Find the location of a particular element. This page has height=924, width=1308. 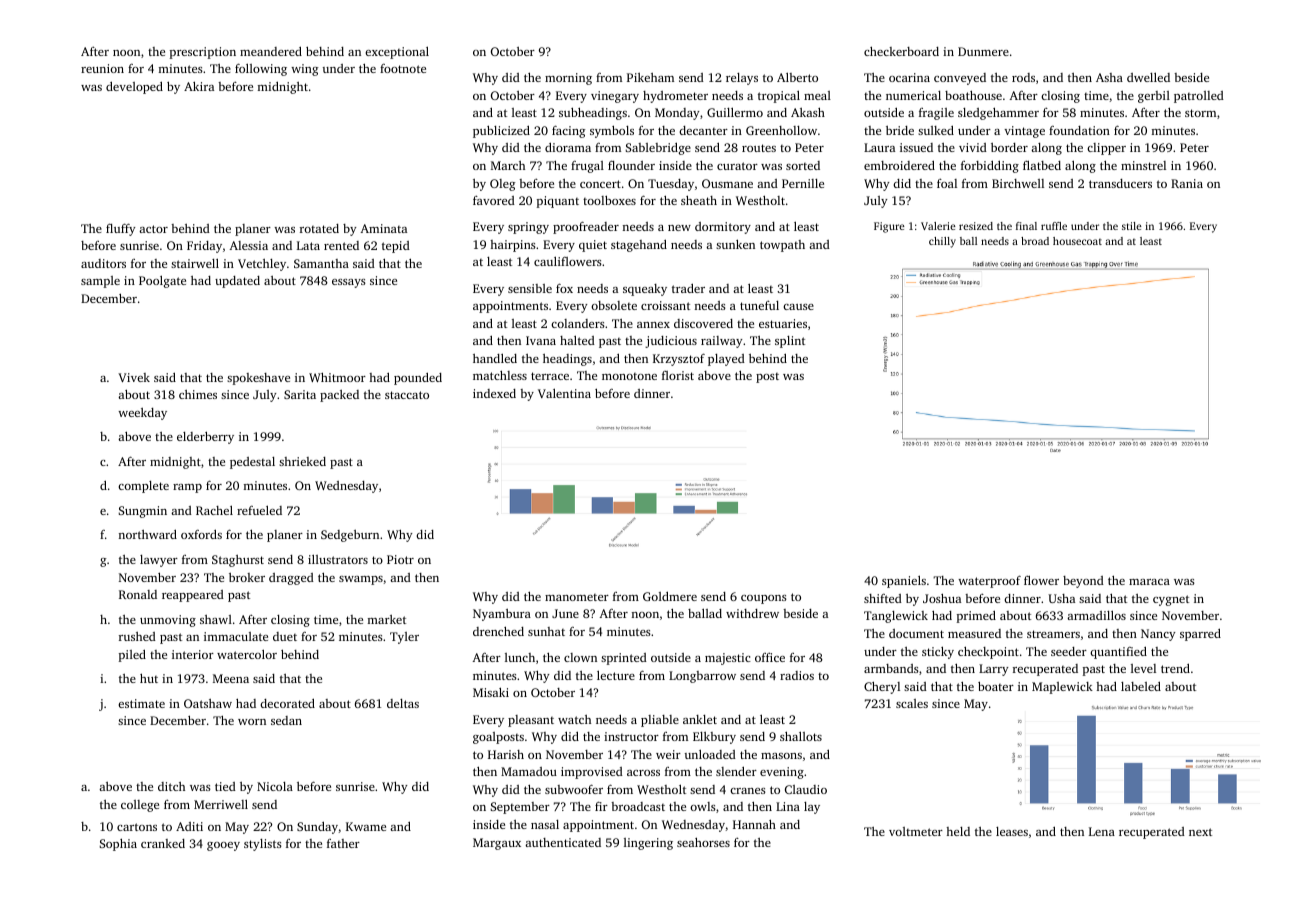

market is located at coordinates (387, 619).
